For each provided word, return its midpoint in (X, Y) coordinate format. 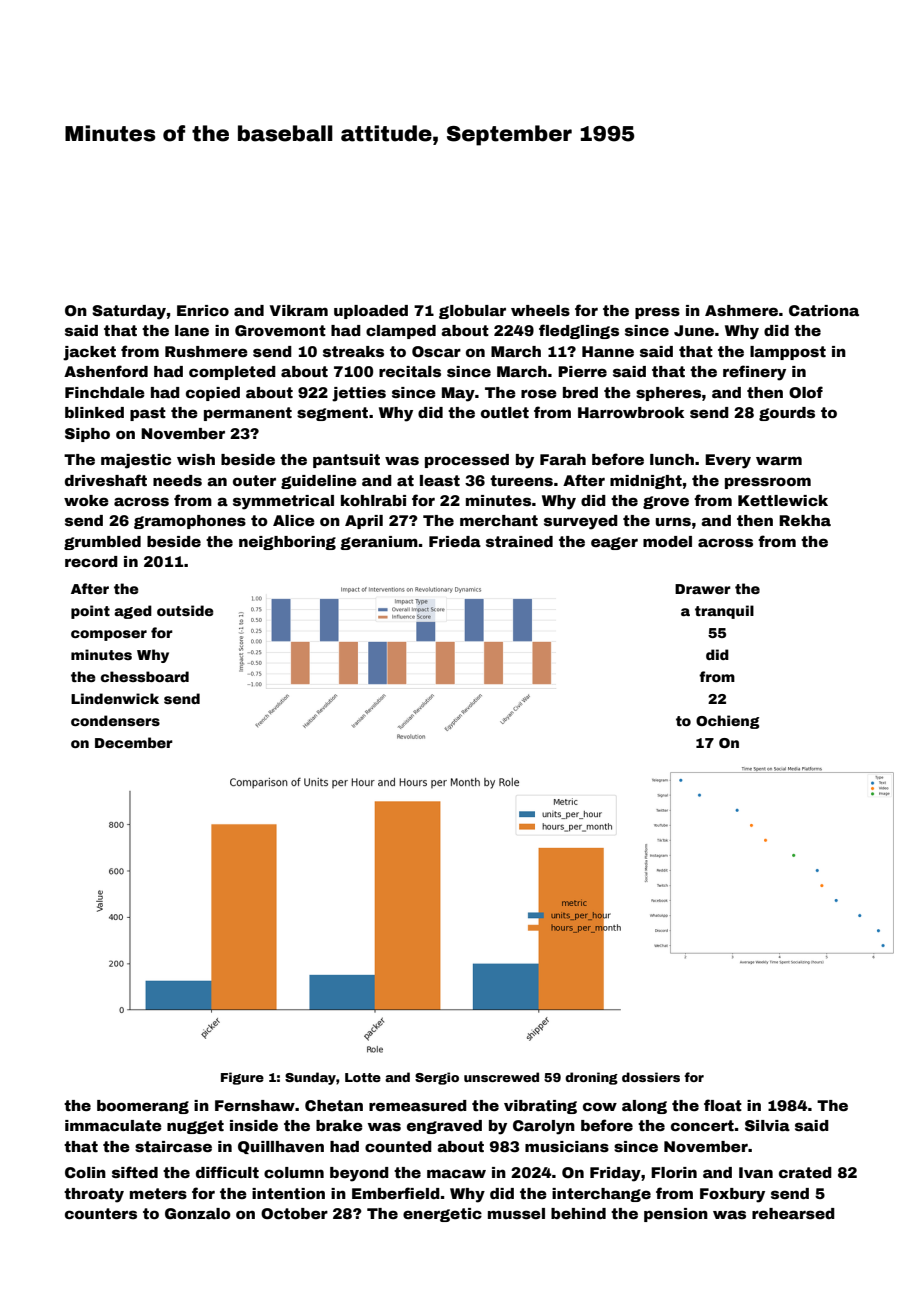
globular (472, 312)
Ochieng (728, 722)
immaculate (113, 1125)
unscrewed (501, 1077)
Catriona (824, 310)
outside (185, 610)
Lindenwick (115, 698)
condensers (115, 720)
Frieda (455, 541)
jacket (89, 353)
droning (591, 1078)
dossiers (651, 1077)
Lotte (363, 1077)
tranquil (724, 612)
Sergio (437, 1078)
